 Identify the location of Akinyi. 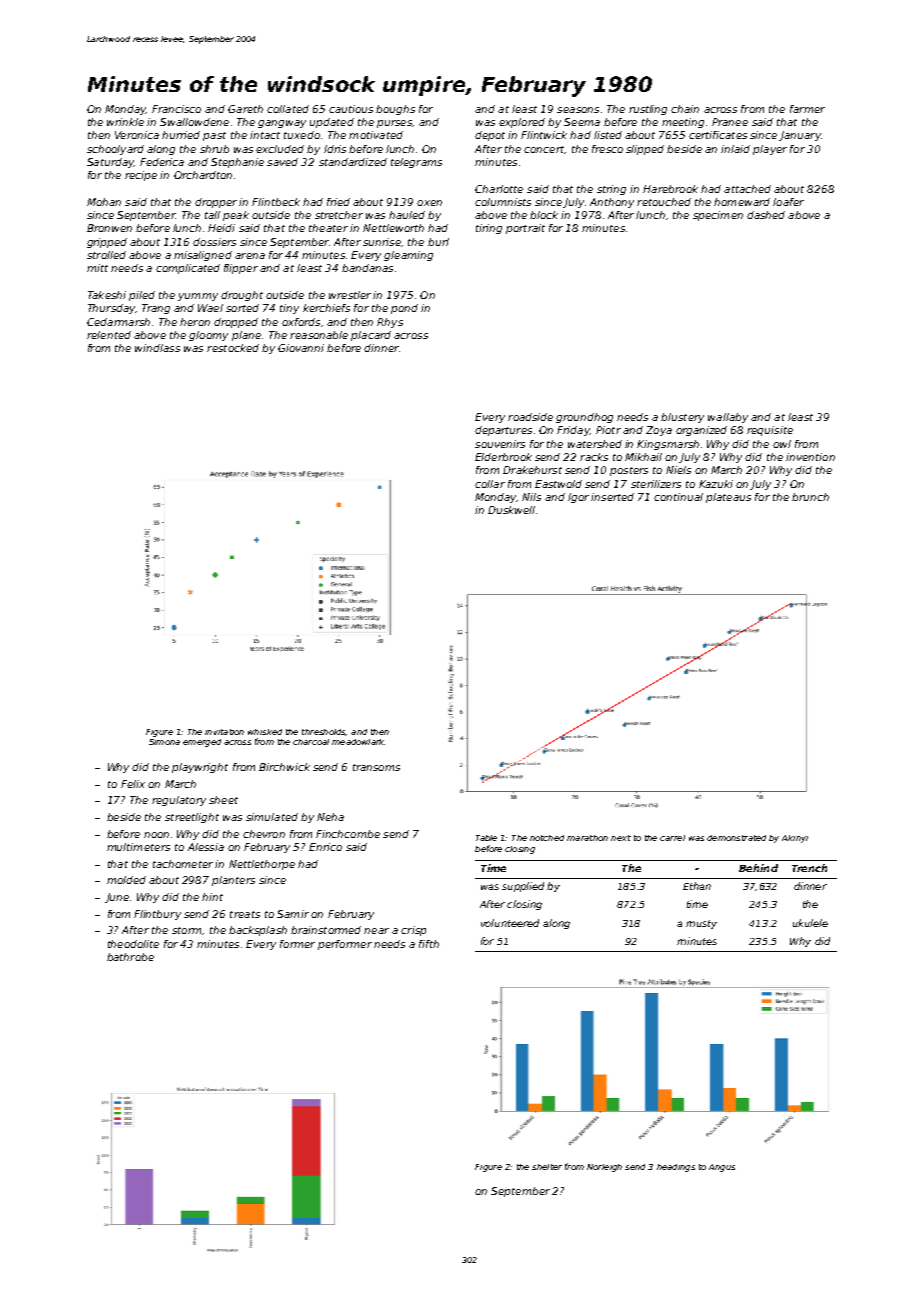
(795, 839).
